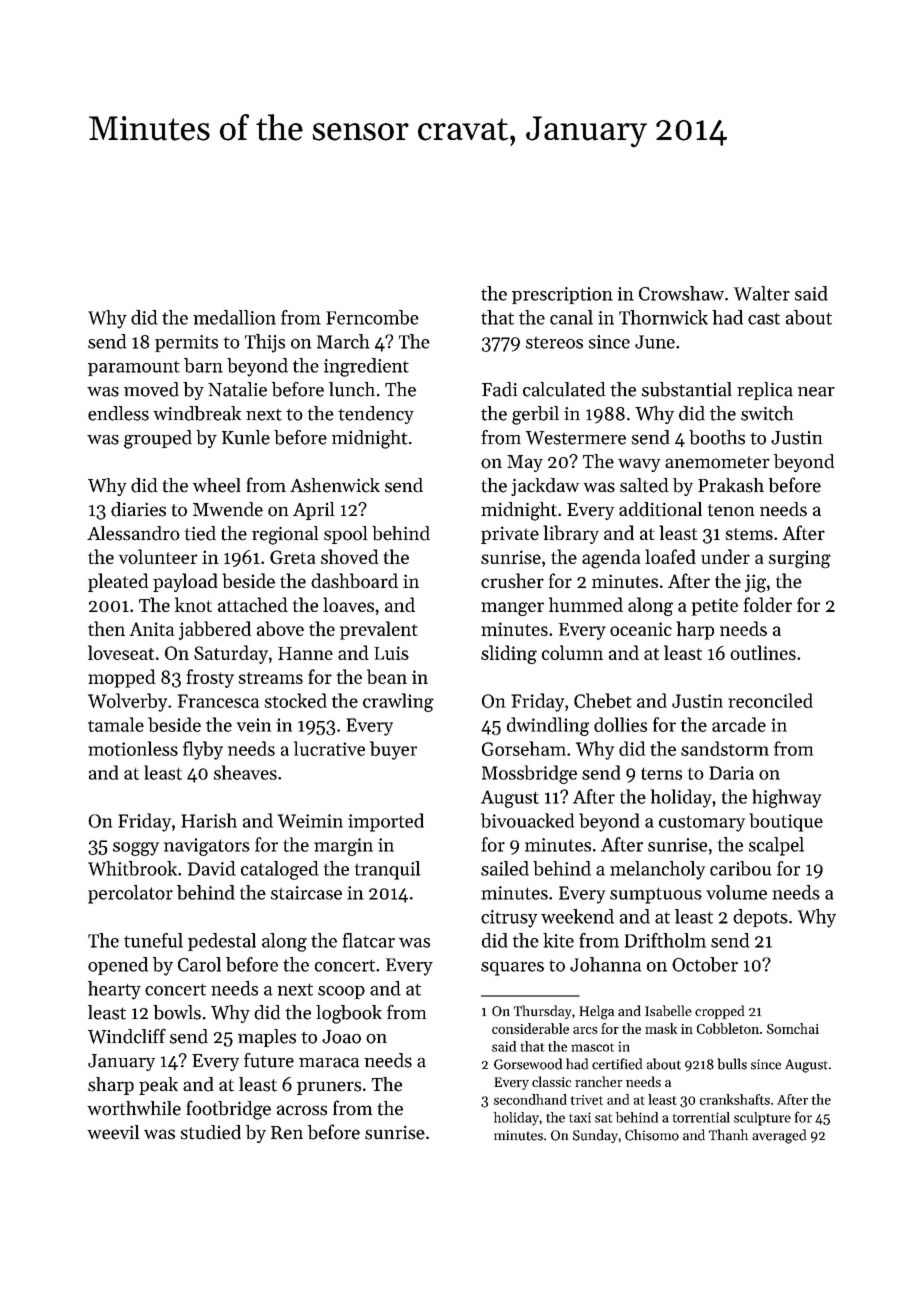 Image resolution: width=924 pixels, height=1311 pixels. What do you see at coordinates (302, 1110) in the document?
I see `across` at bounding box center [302, 1110].
